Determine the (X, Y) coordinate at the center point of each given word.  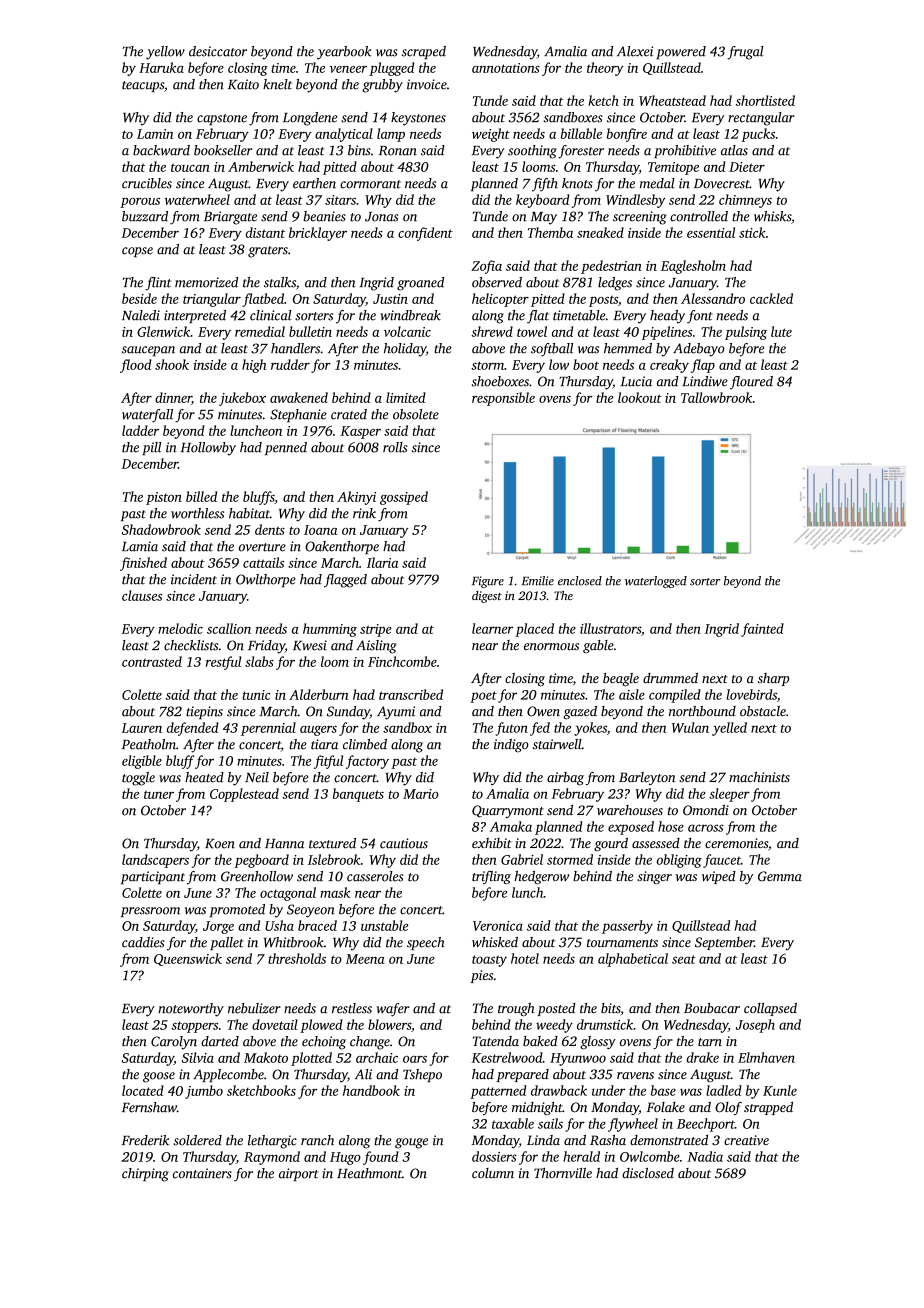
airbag (565, 779)
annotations (506, 68)
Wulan (690, 727)
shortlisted (765, 100)
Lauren (141, 728)
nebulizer (254, 1008)
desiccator (218, 51)
